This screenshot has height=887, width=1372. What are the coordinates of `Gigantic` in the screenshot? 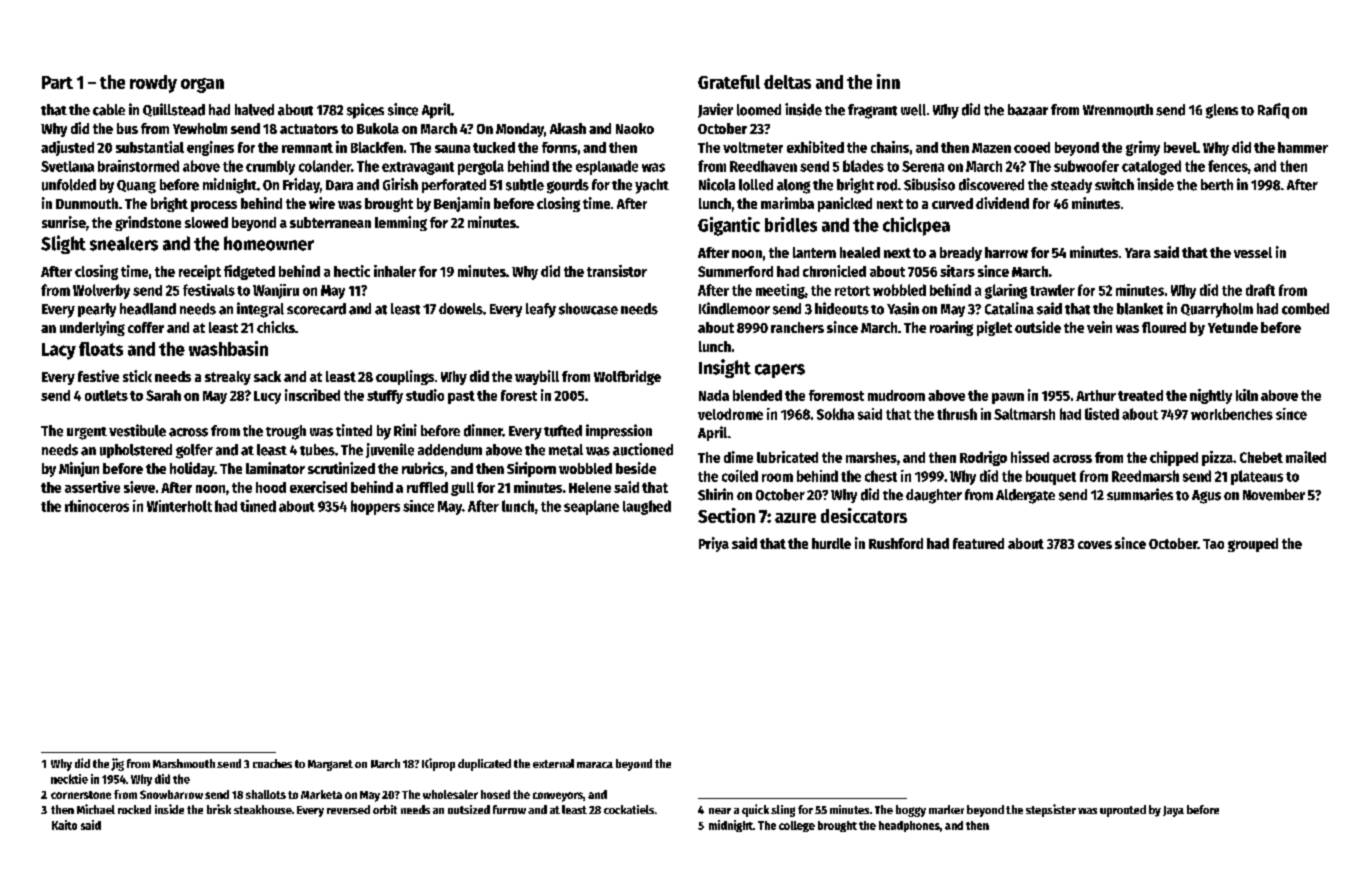 It's located at (729, 226).
